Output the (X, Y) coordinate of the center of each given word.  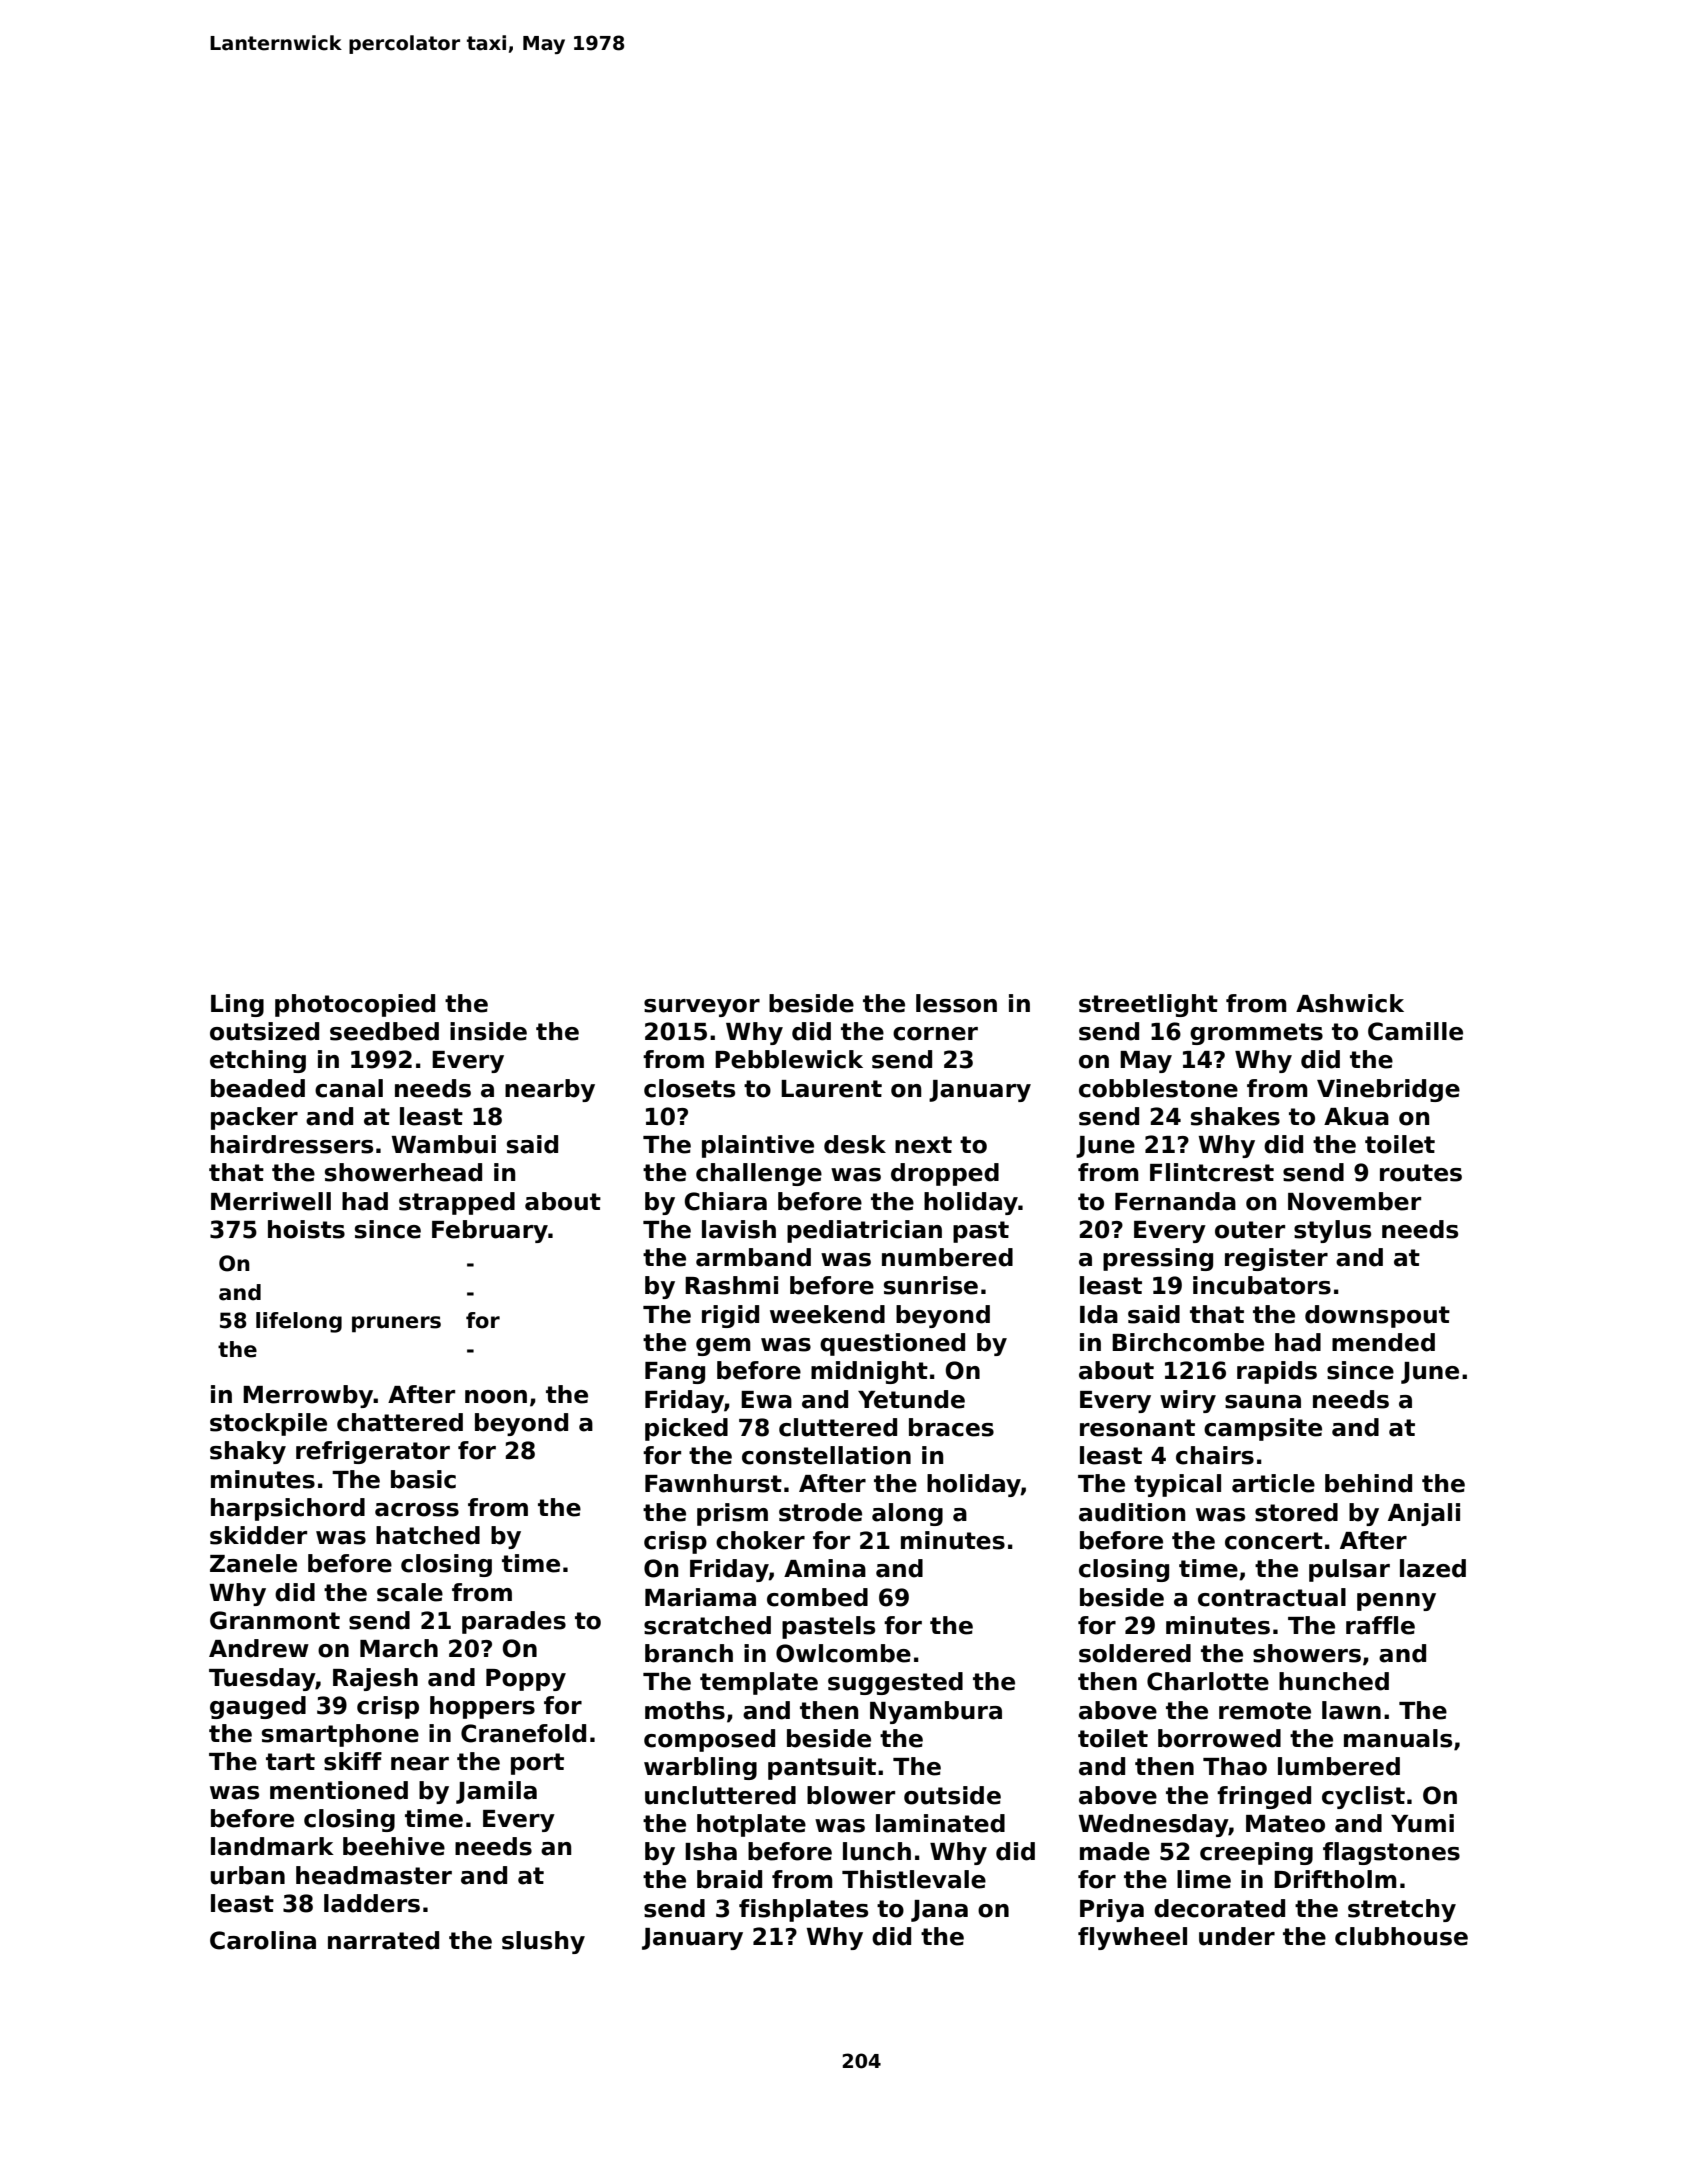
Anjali (1424, 1514)
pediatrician (864, 1231)
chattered (400, 1422)
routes (1421, 1173)
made (1115, 1851)
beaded (258, 1088)
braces (951, 1427)
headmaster (374, 1875)
